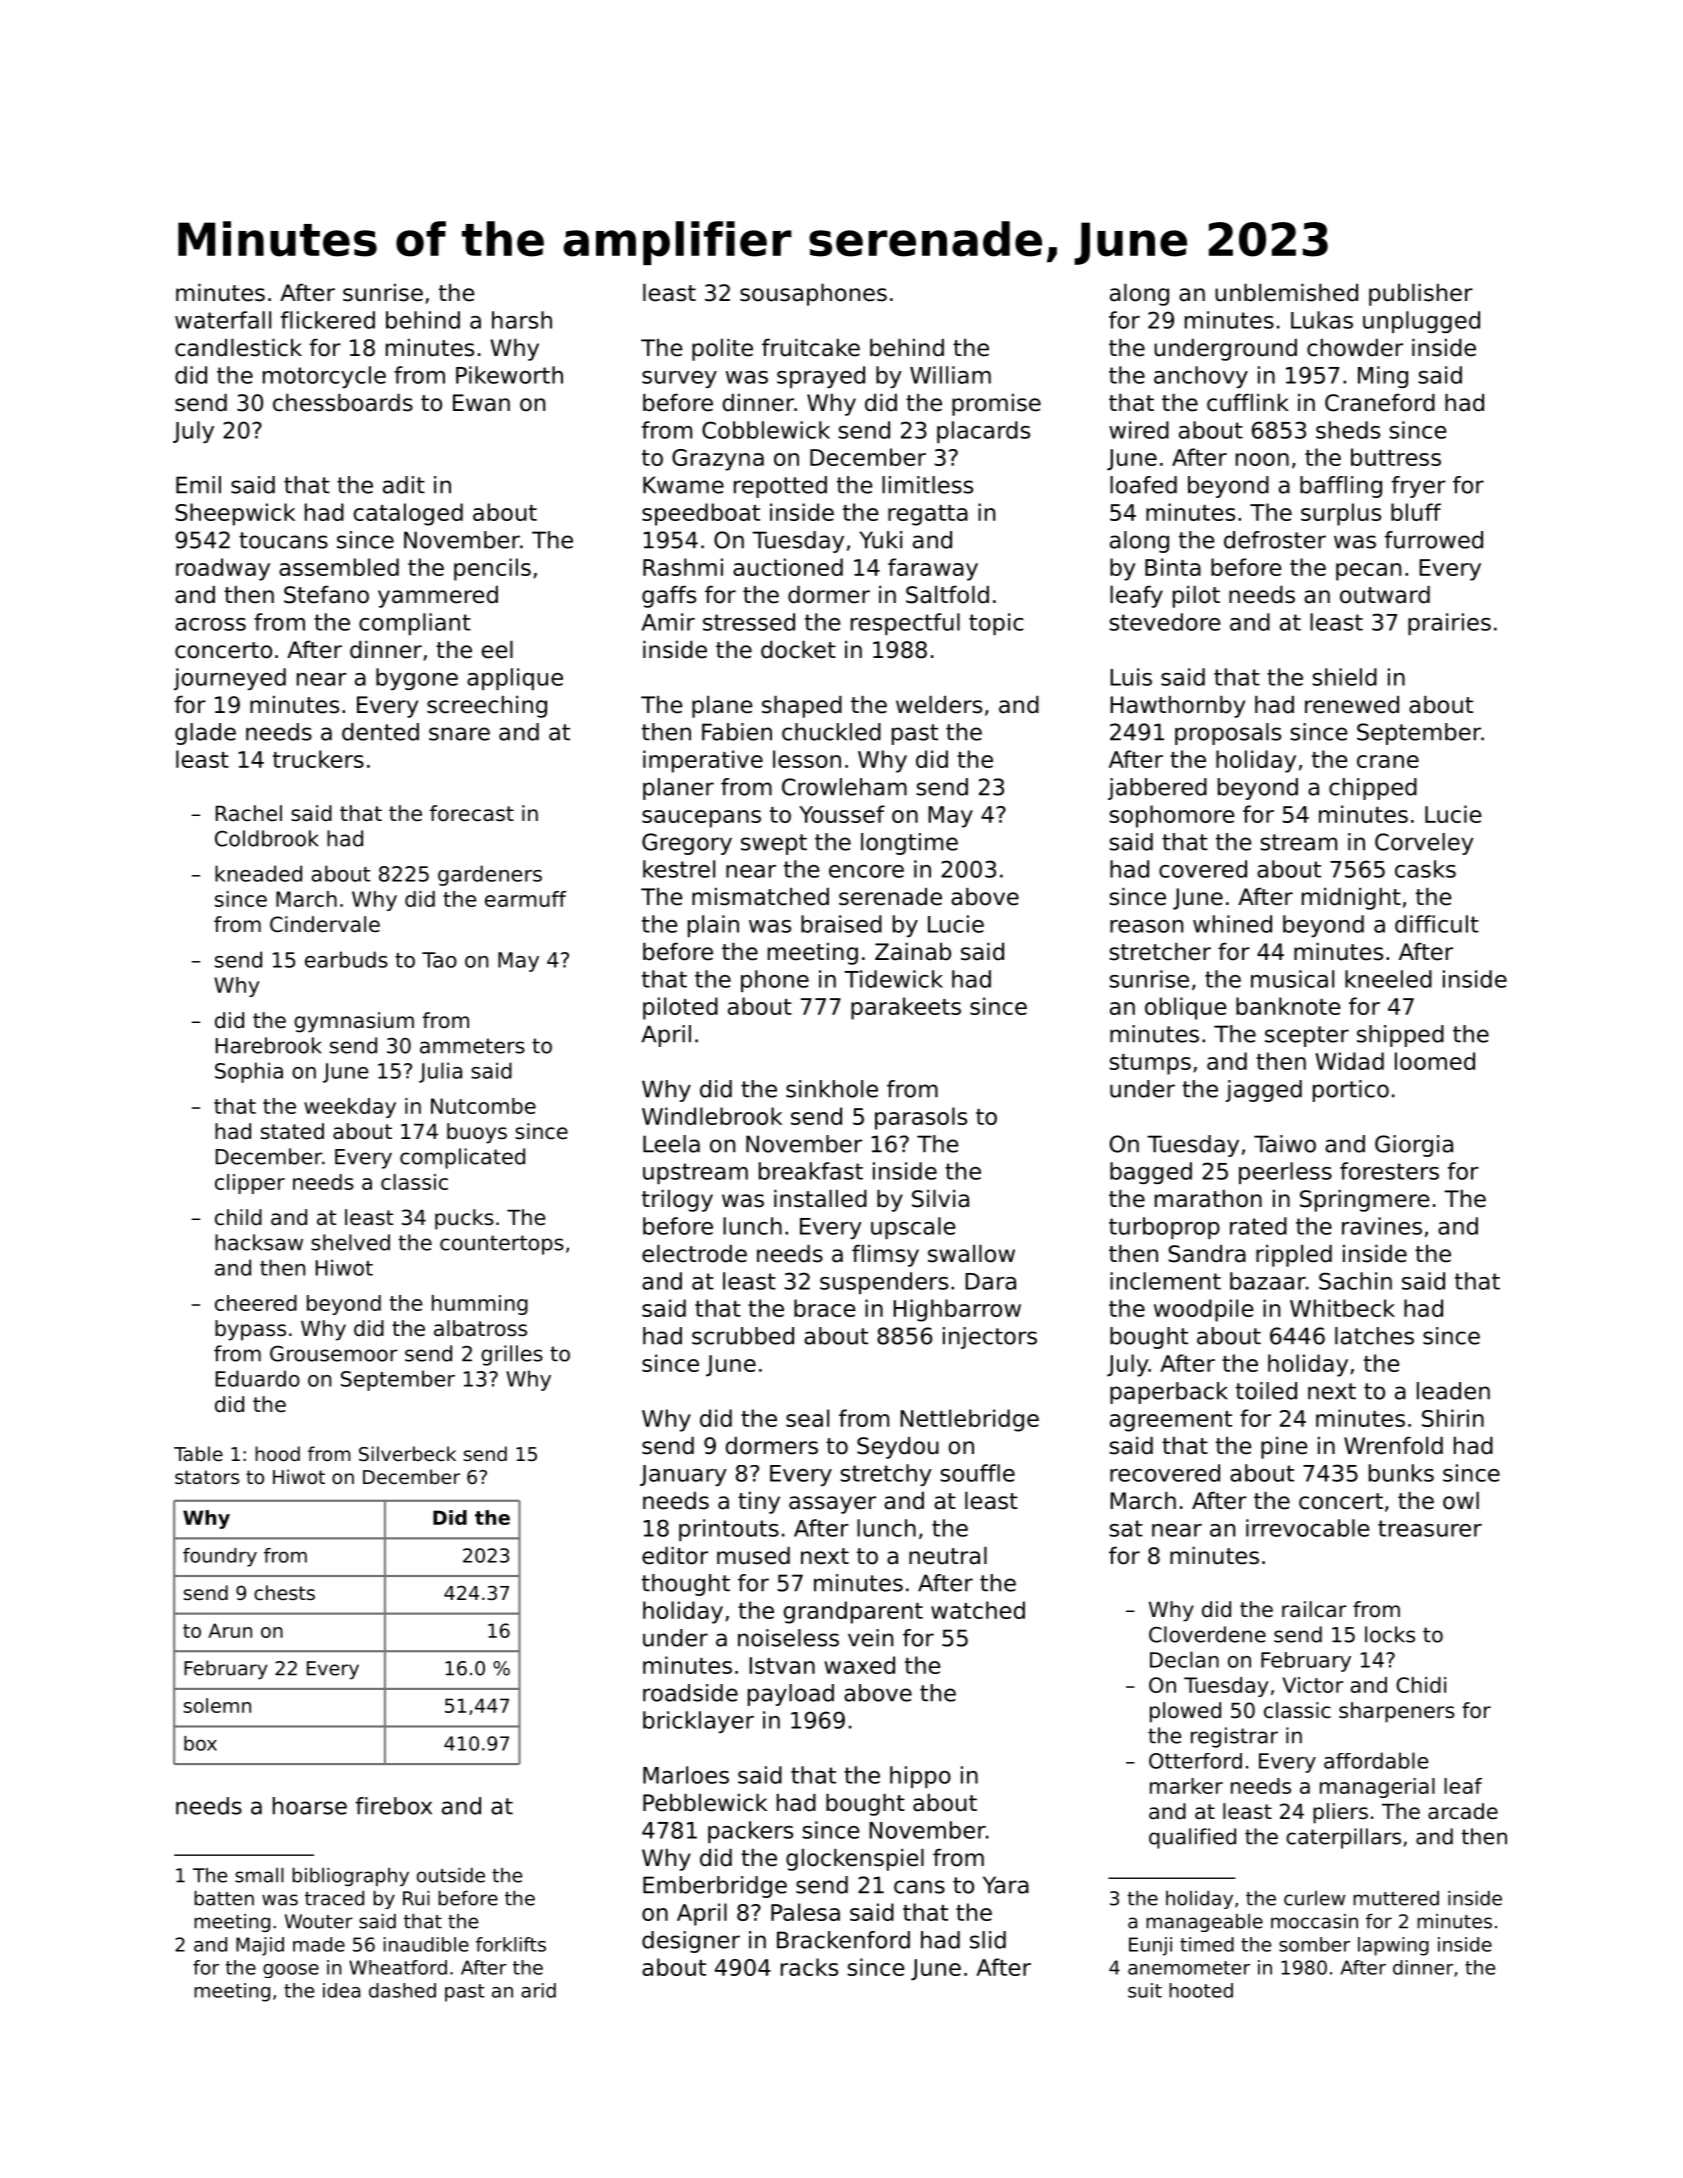 This screenshot has height=2178, width=1683. I want to click on Tao, so click(439, 960).
